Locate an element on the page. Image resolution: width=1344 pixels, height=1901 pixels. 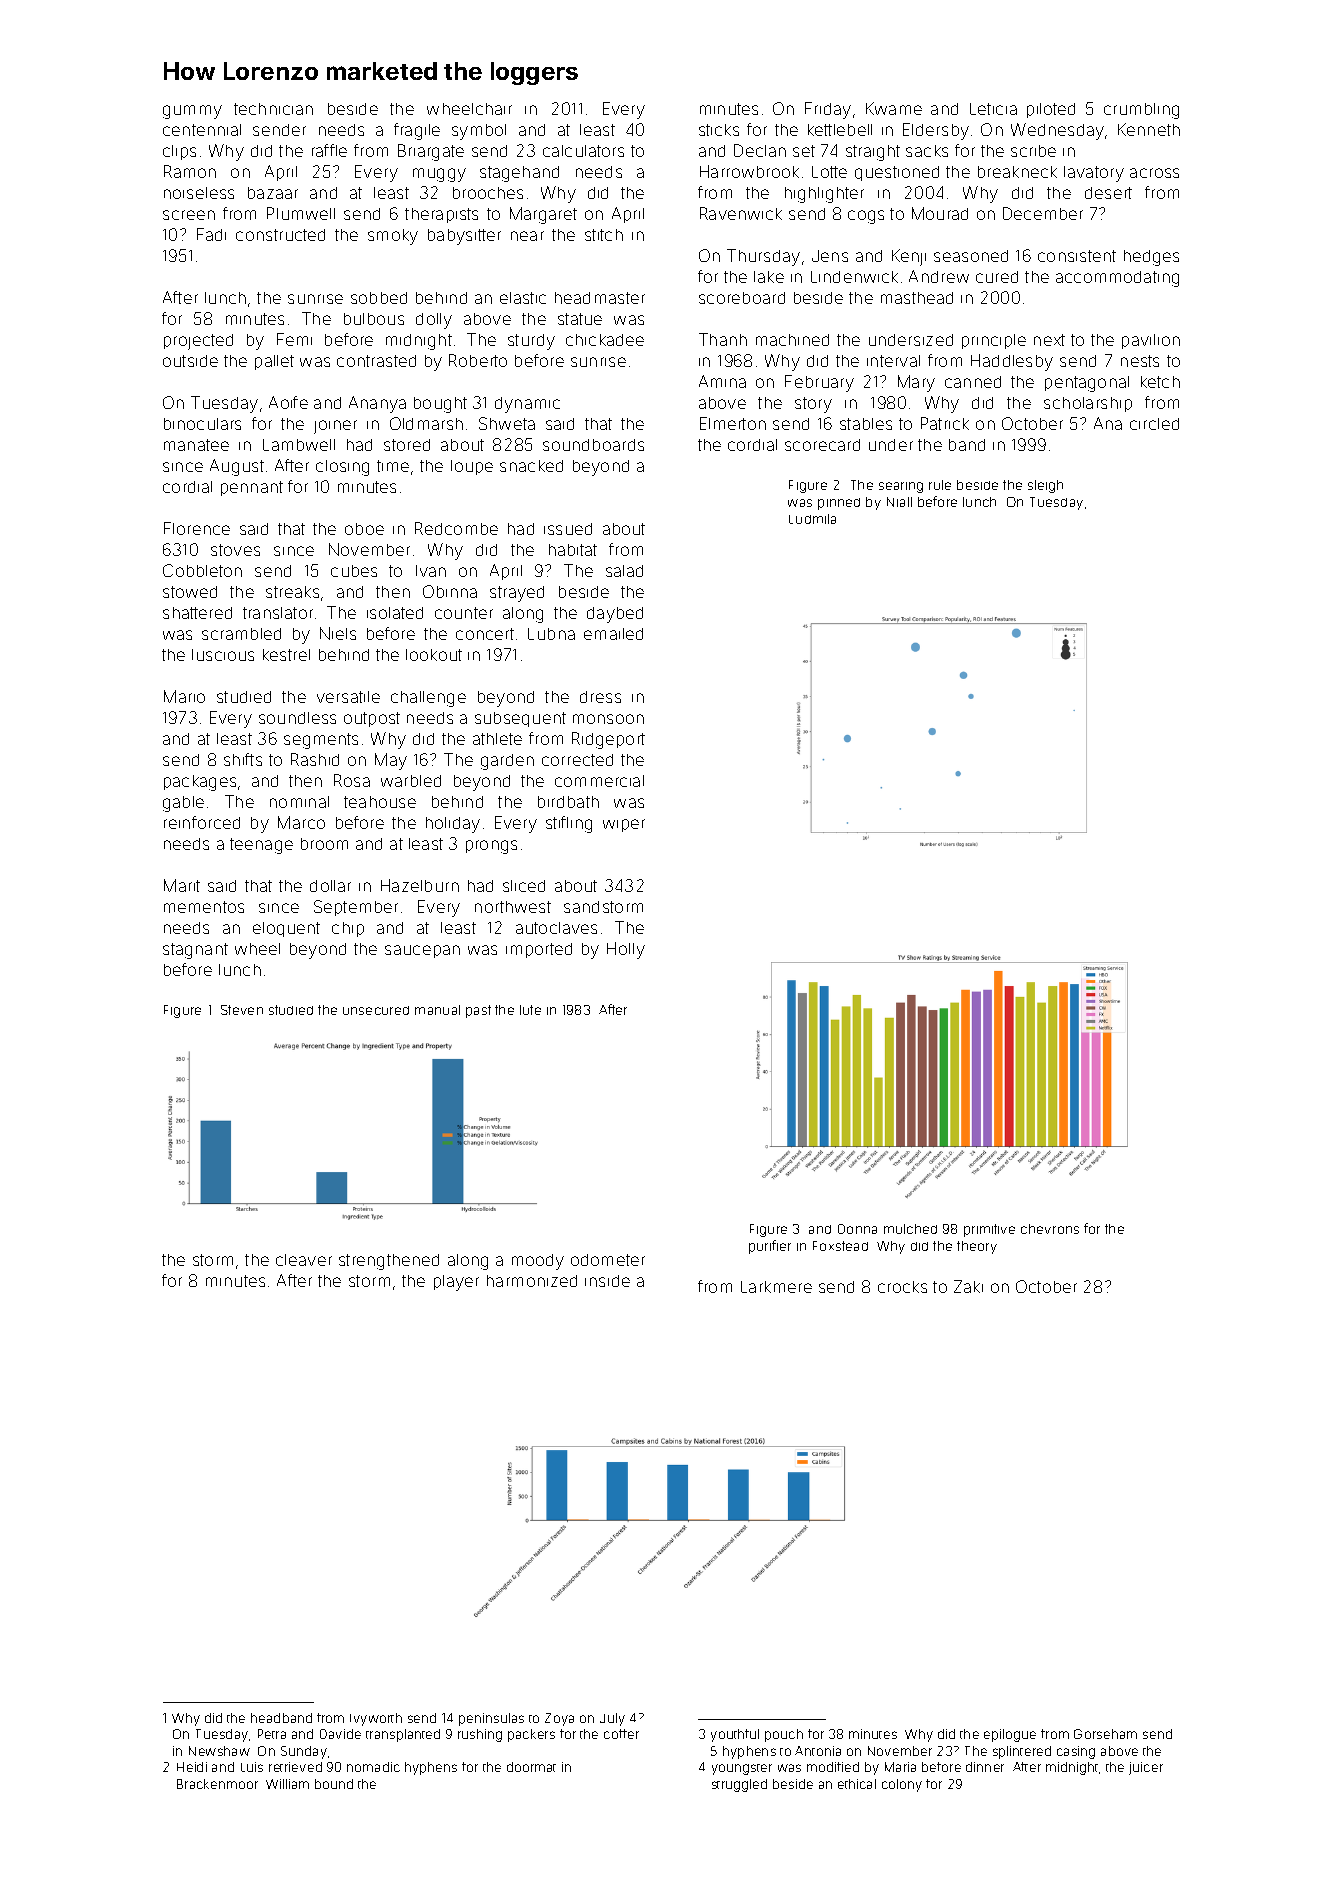
babysitter is located at coordinates (464, 237).
